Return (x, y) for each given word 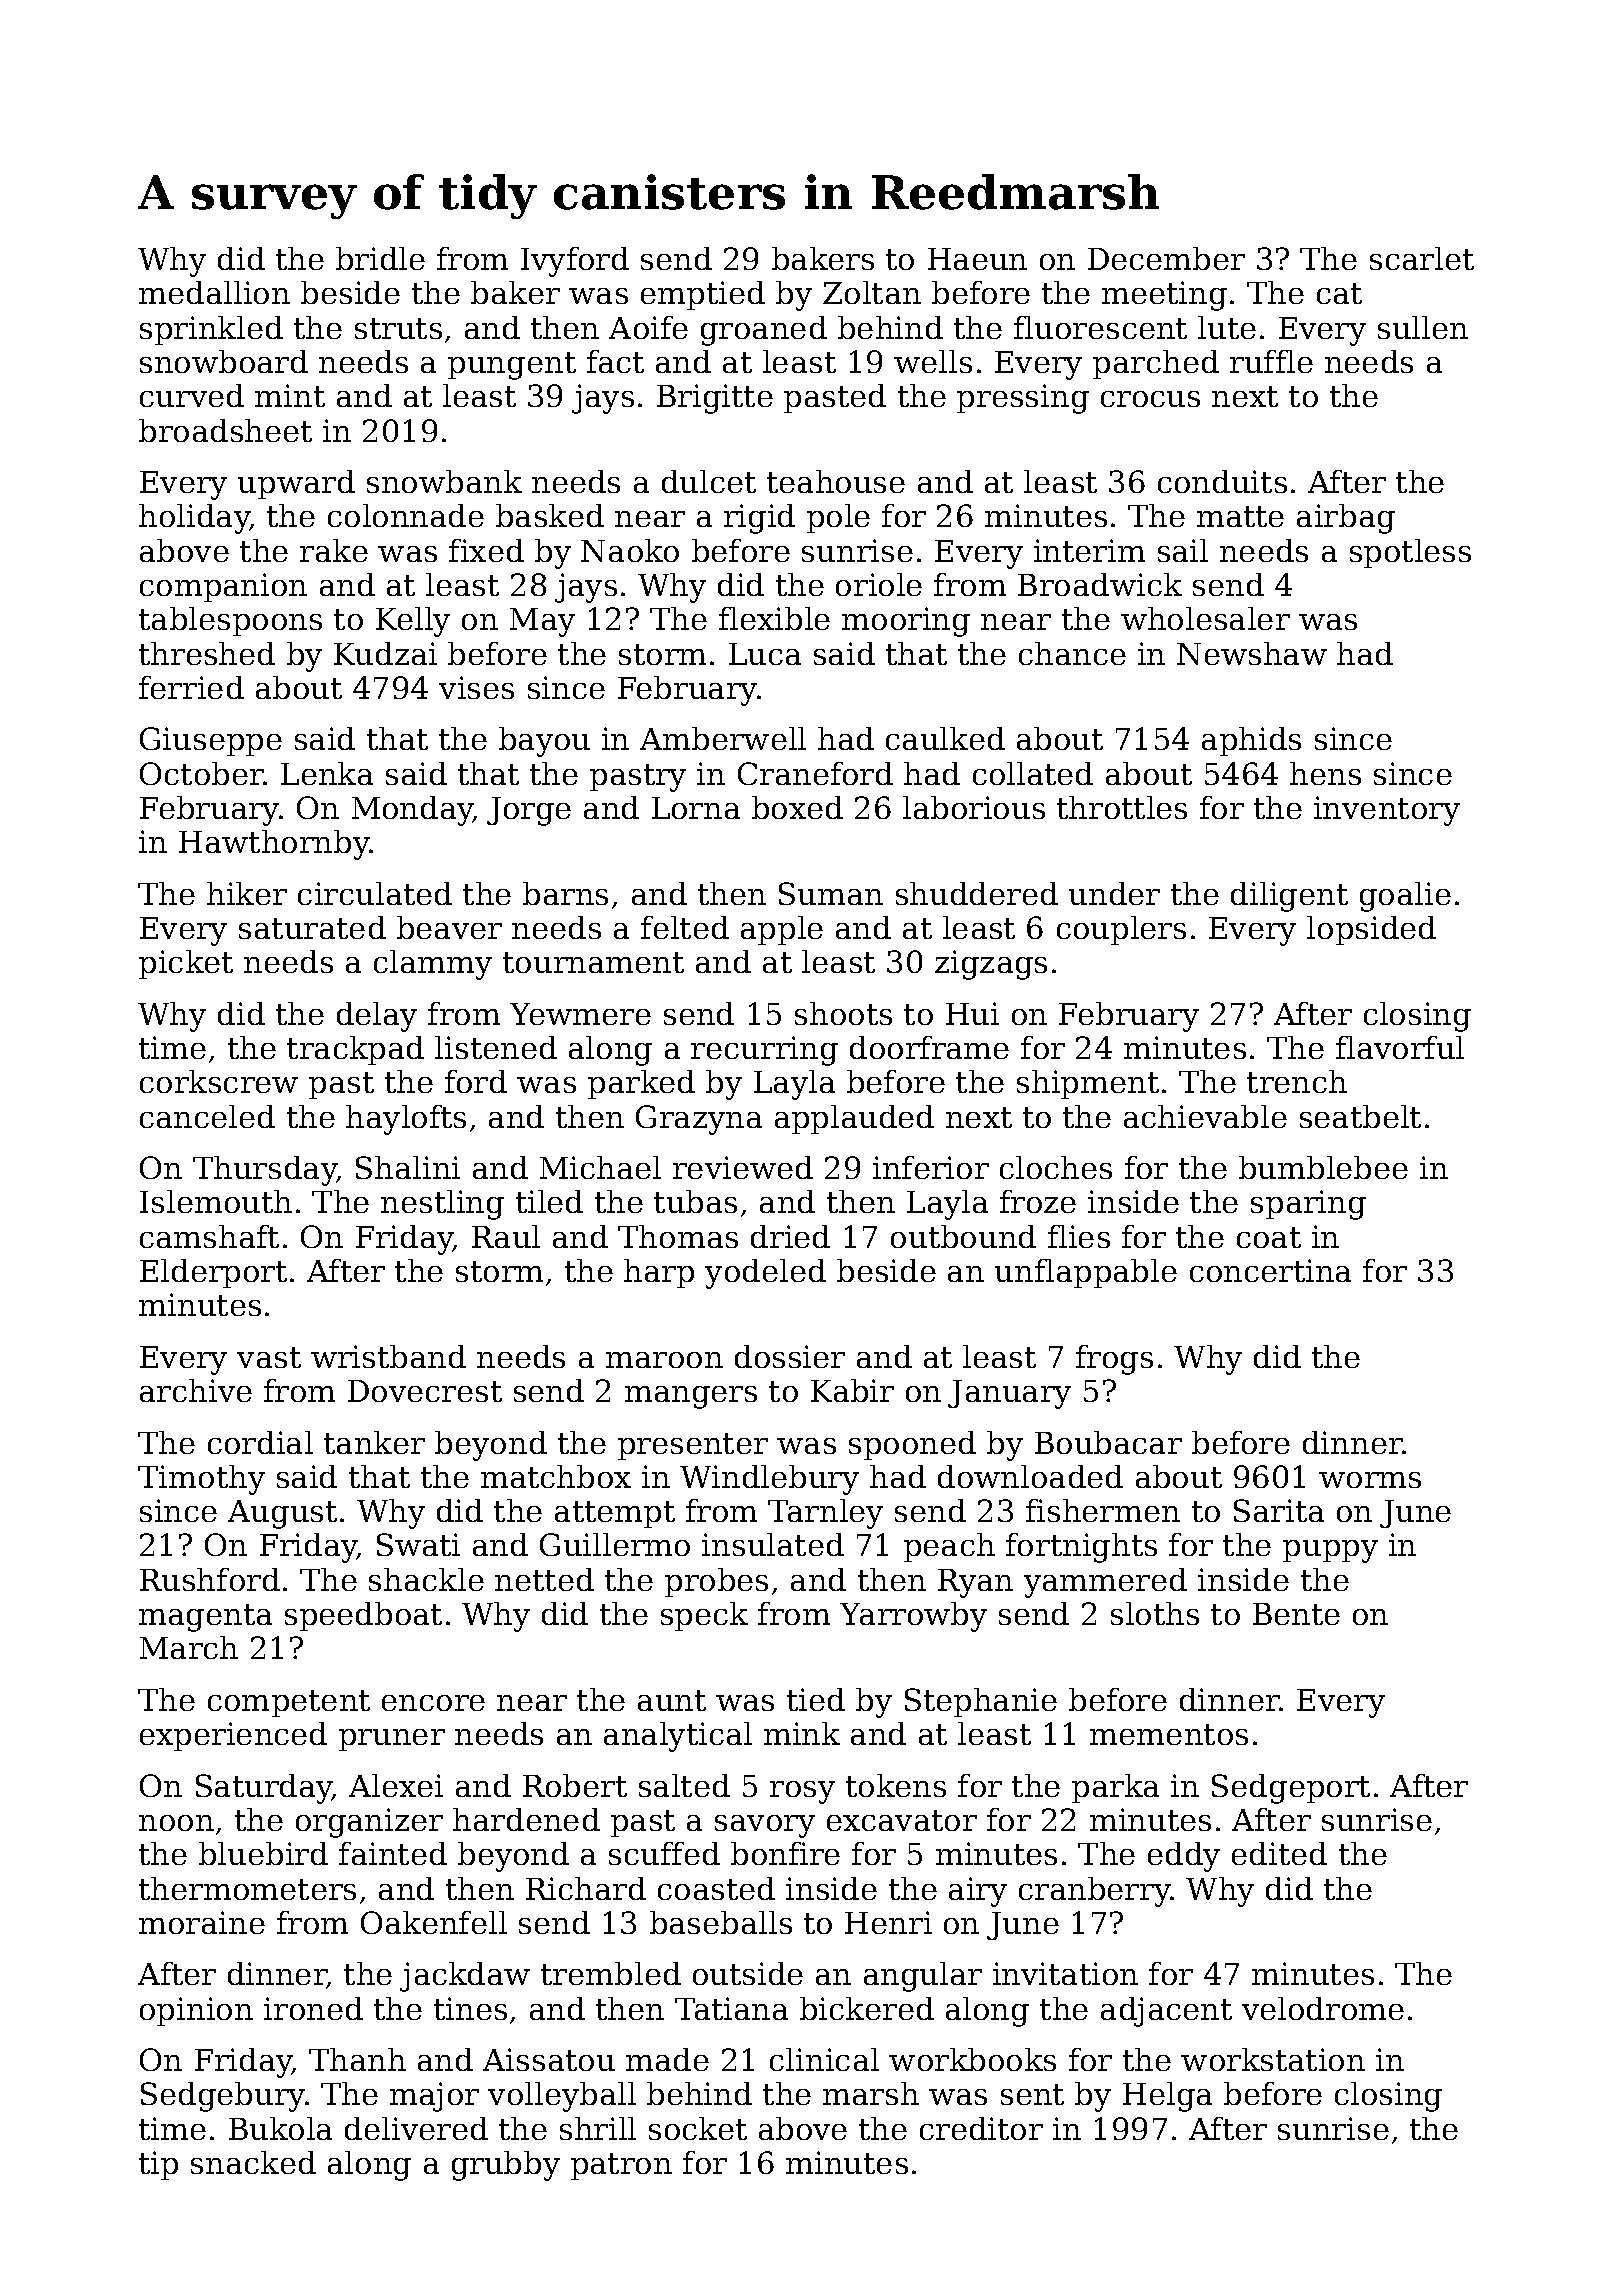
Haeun (977, 259)
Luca (765, 654)
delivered (416, 2128)
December (1166, 258)
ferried (191, 687)
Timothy (201, 1480)
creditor (981, 2128)
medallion (214, 292)
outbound (963, 1236)
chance (1072, 653)
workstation (1273, 2059)
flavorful (1400, 1047)
